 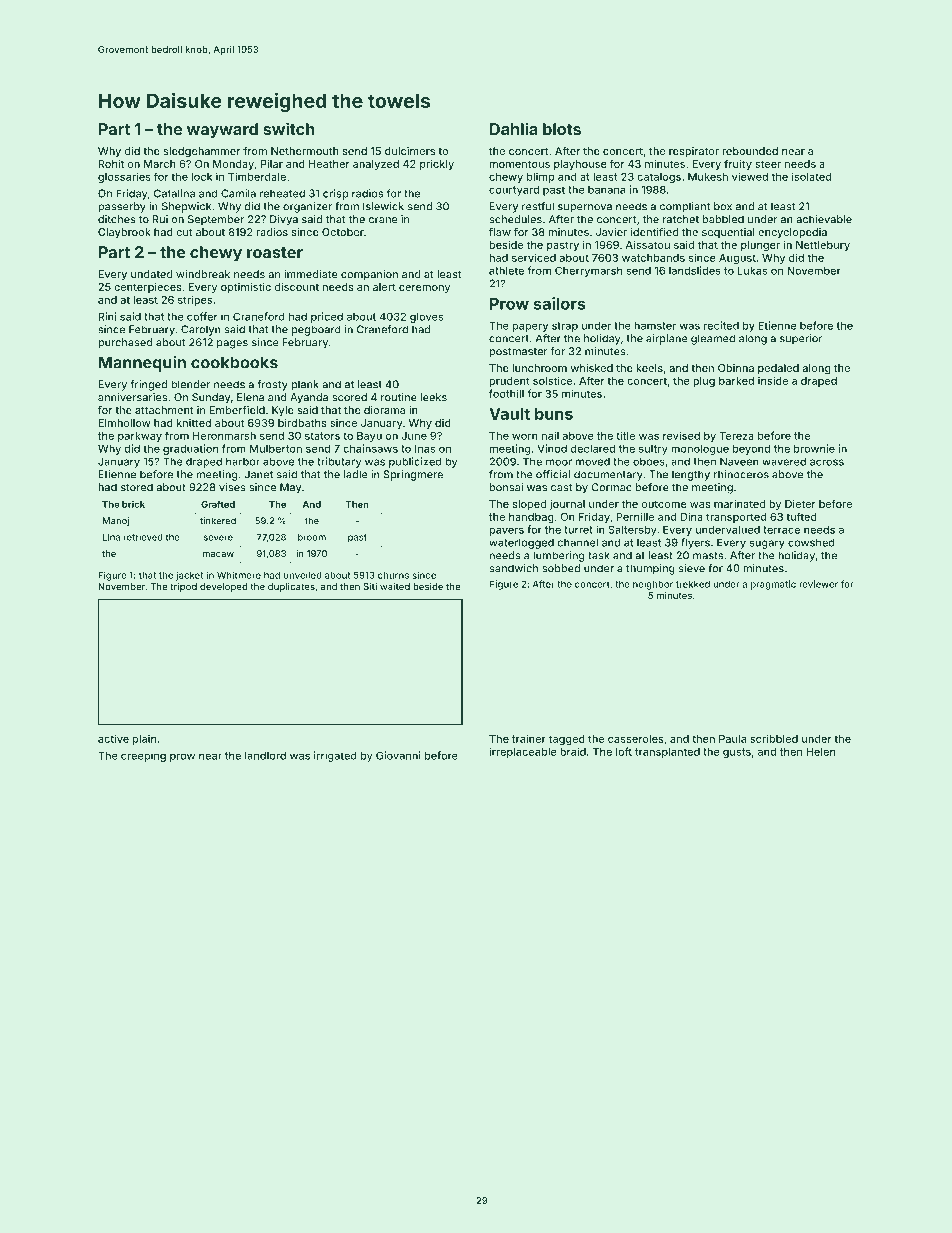 I want to click on creeping, so click(x=143, y=756).
